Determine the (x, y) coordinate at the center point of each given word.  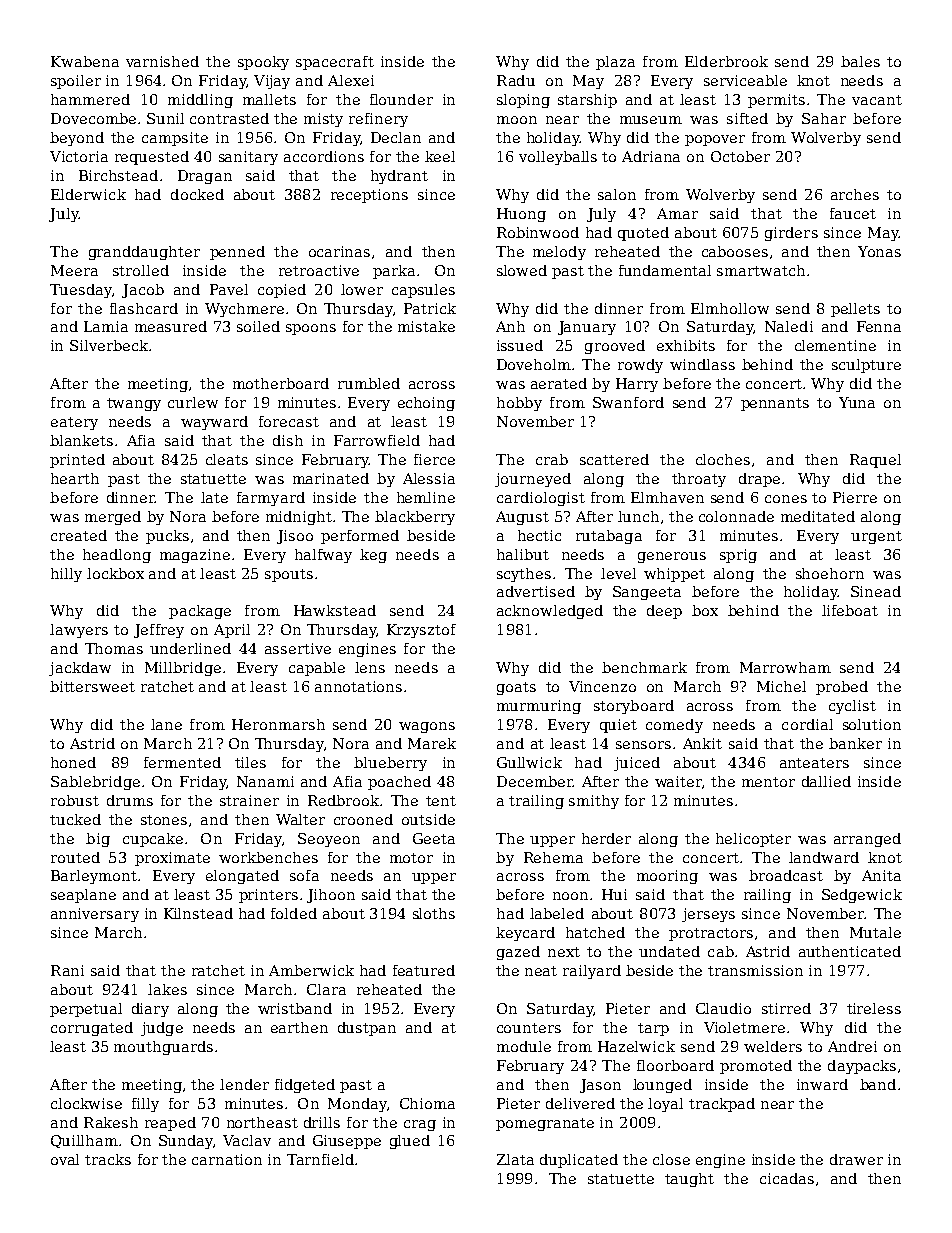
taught (689, 1180)
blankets (81, 440)
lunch (638, 516)
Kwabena (85, 61)
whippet (674, 575)
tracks (108, 1159)
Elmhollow (730, 308)
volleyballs (558, 158)
